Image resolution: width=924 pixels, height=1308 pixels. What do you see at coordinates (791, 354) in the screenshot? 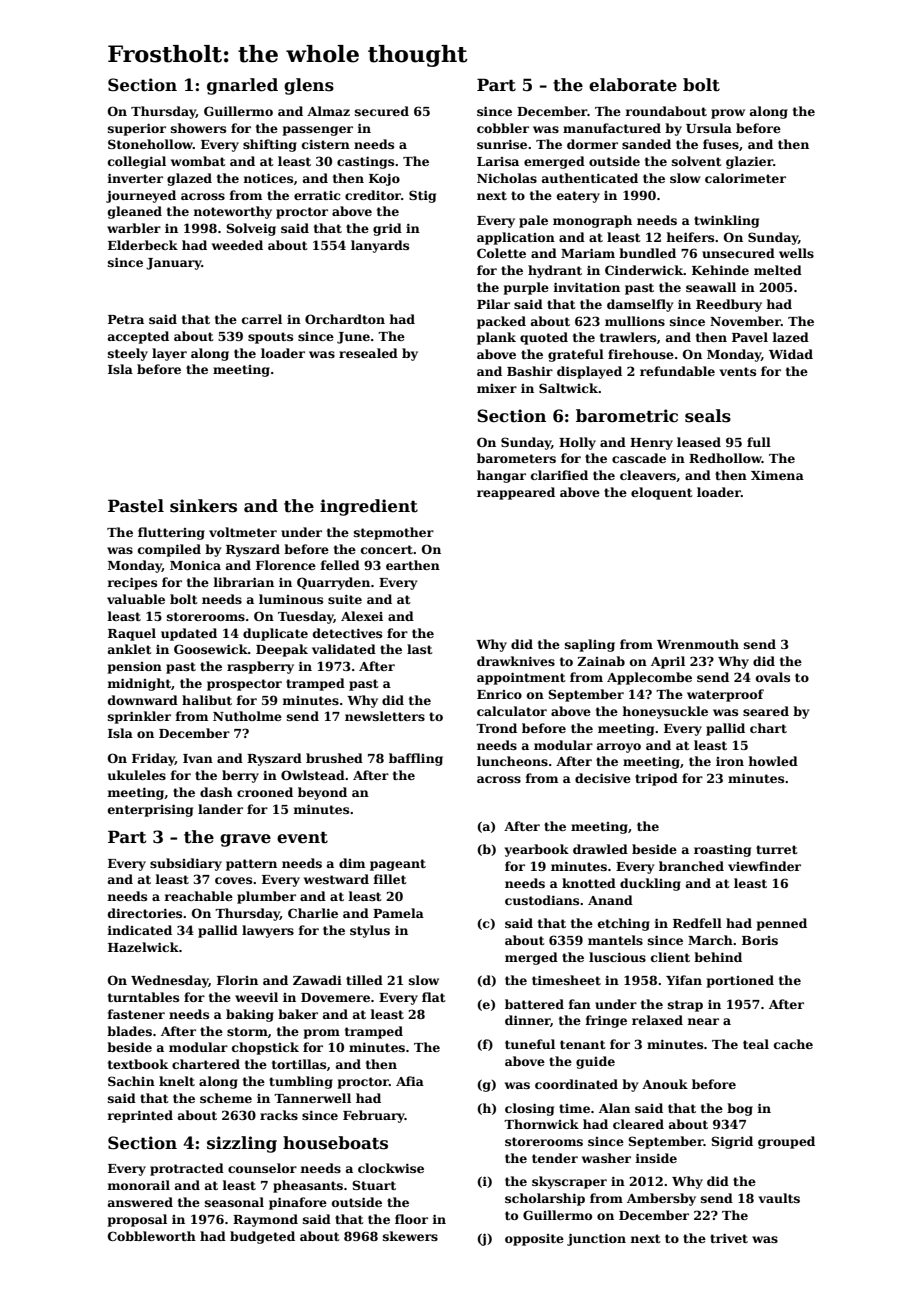
I see `Widad` at bounding box center [791, 354].
